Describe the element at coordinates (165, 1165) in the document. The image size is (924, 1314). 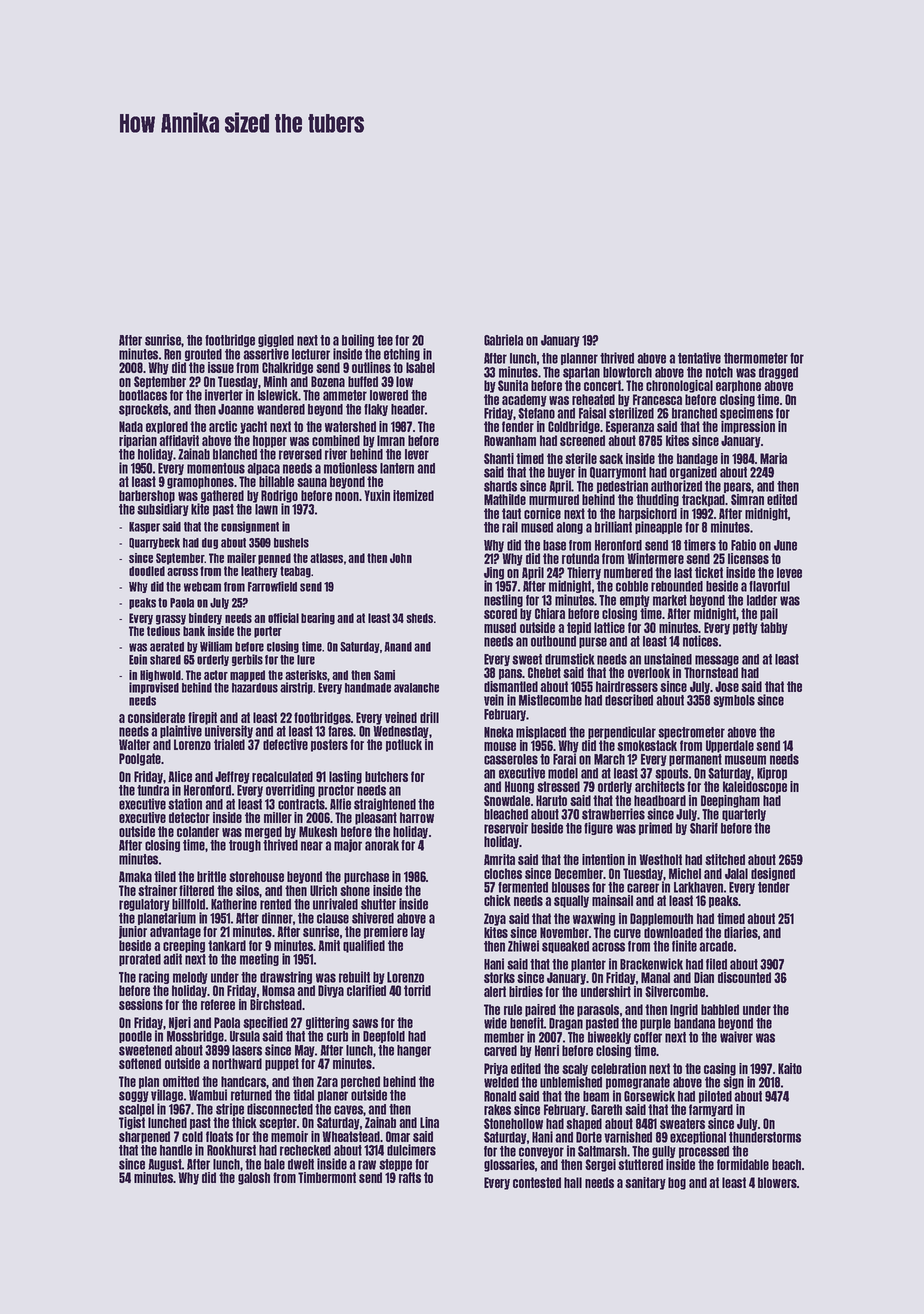
I see `August` at that location.
